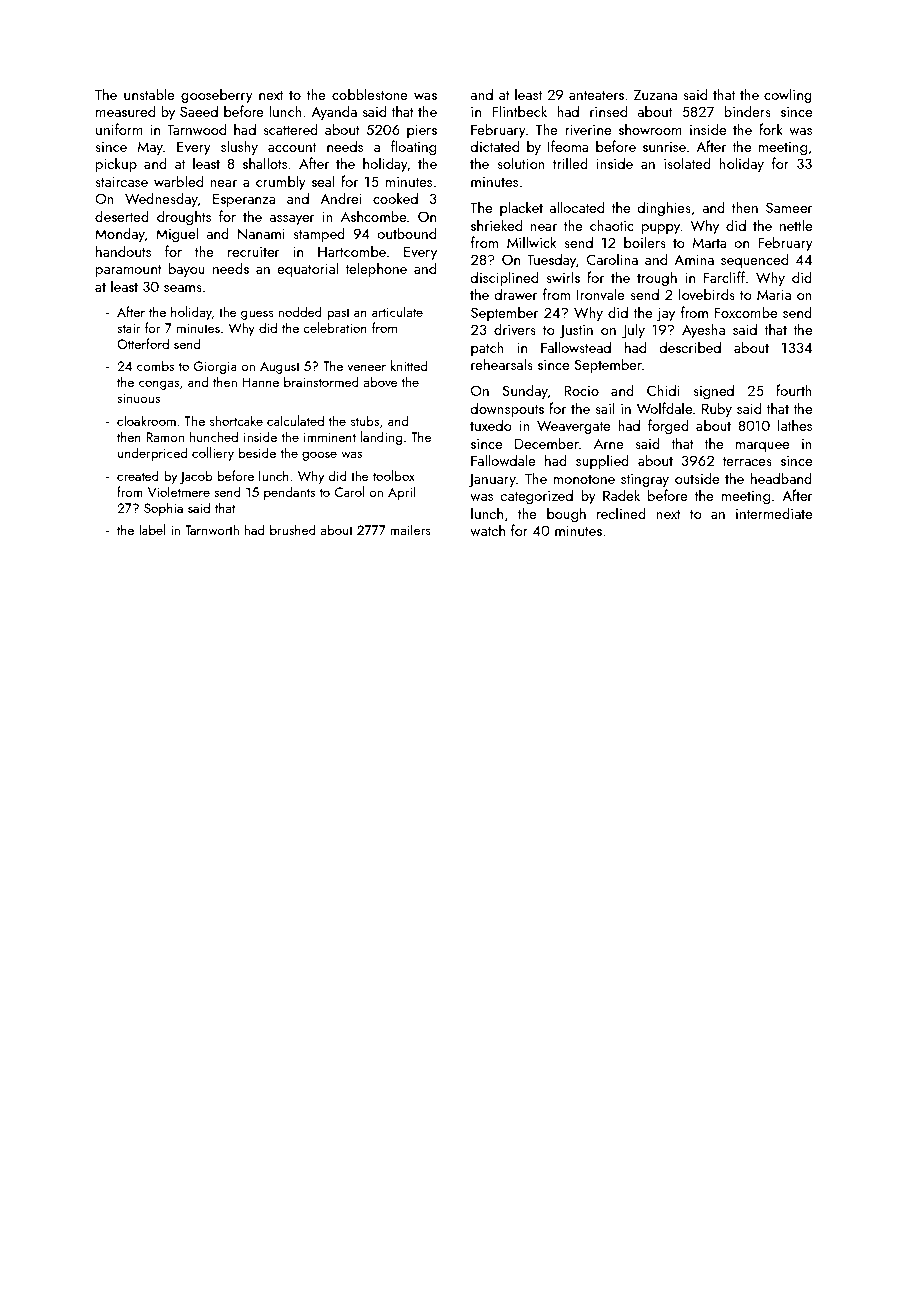 The width and height of the document is (908, 1316). Describe the element at coordinates (668, 426) in the document. I see `forged` at that location.
